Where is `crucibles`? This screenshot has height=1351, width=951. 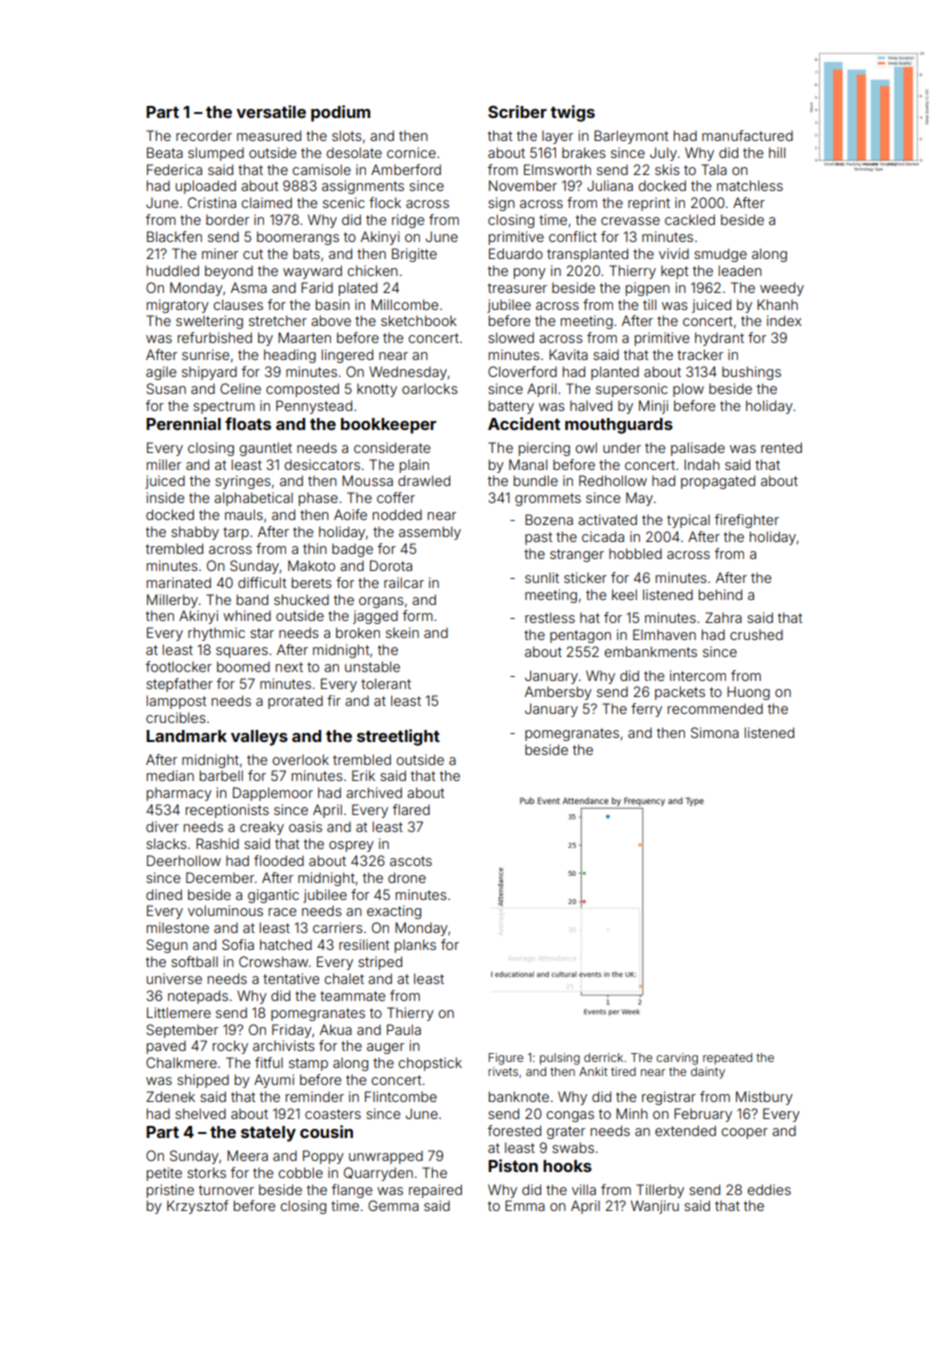
crucibles is located at coordinates (176, 717).
